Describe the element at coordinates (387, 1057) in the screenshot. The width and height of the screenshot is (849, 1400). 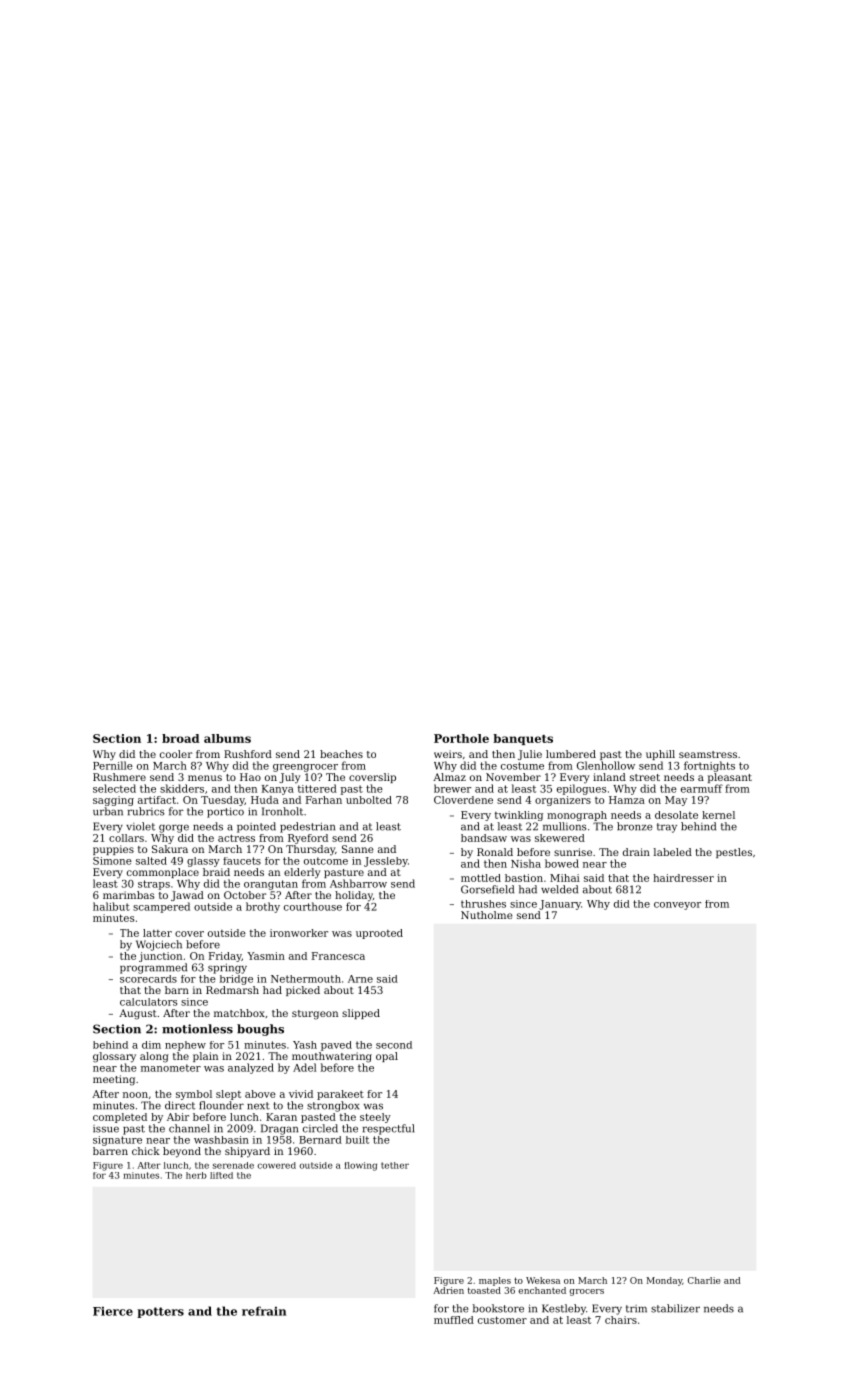
I see `opal` at that location.
